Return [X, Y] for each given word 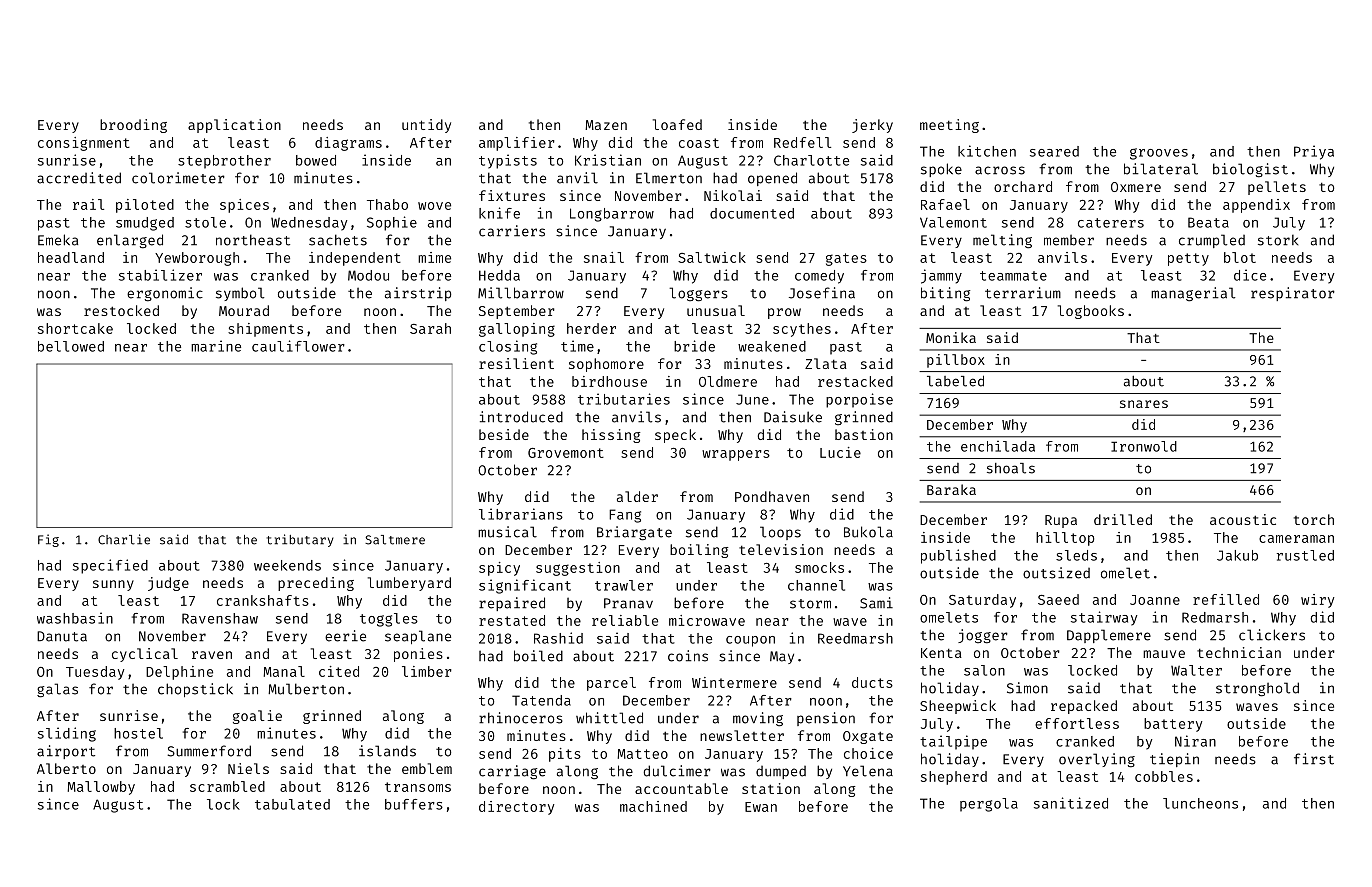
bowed [316, 160]
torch [1314, 519]
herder [591, 328]
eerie [345, 636]
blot [1240, 257]
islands [387, 751]
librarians [521, 514]
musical [507, 532]
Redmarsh [1215, 617]
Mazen [606, 125]
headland [71, 257]
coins [688, 656]
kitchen [987, 151]
